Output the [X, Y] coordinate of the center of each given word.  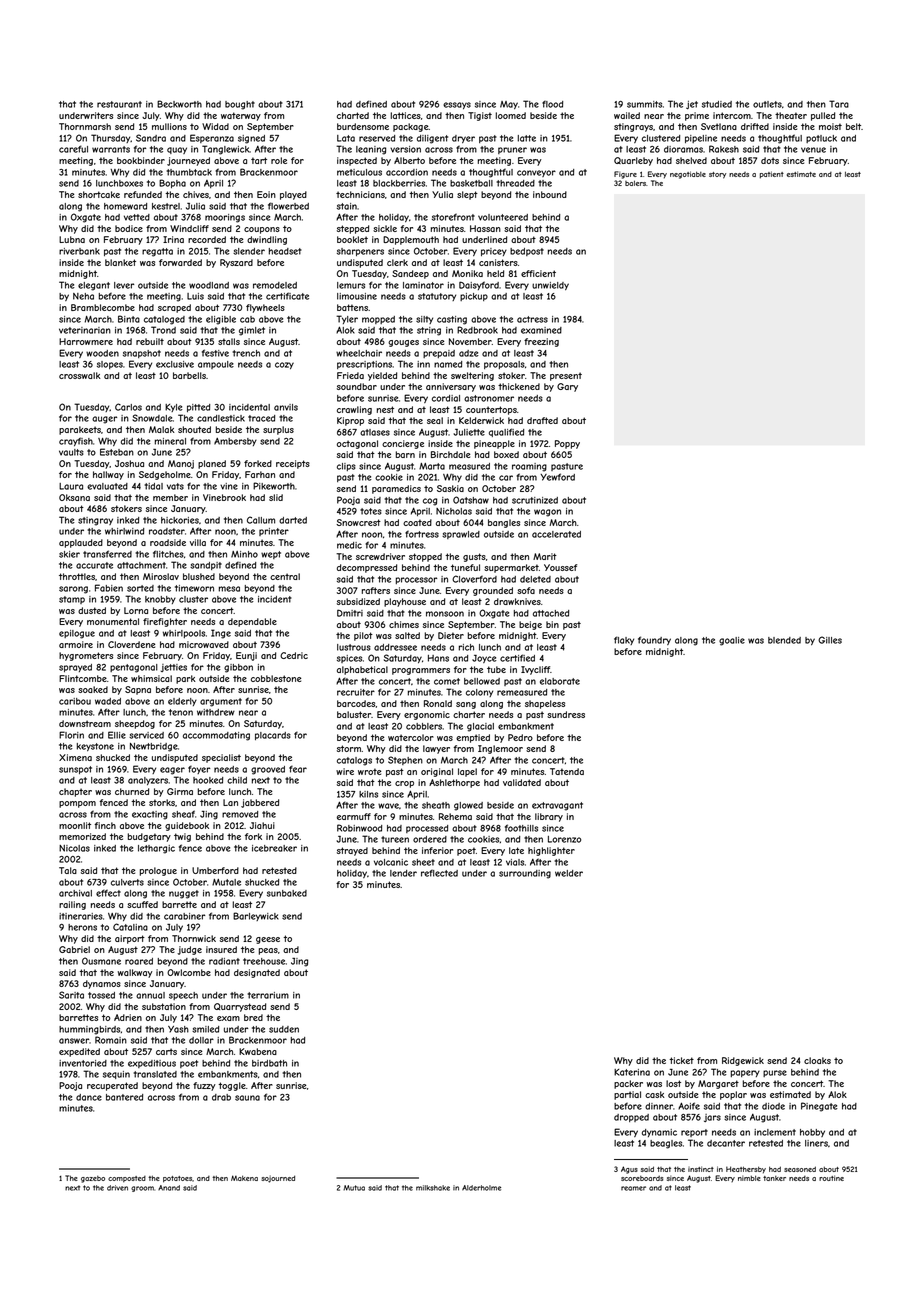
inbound [550, 194]
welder [569, 873]
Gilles [830, 640]
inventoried [83, 1063]
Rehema [455, 816]
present [566, 376]
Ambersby [235, 442]
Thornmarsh [85, 126]
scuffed [142, 904]
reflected [439, 873]
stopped [425, 557]
